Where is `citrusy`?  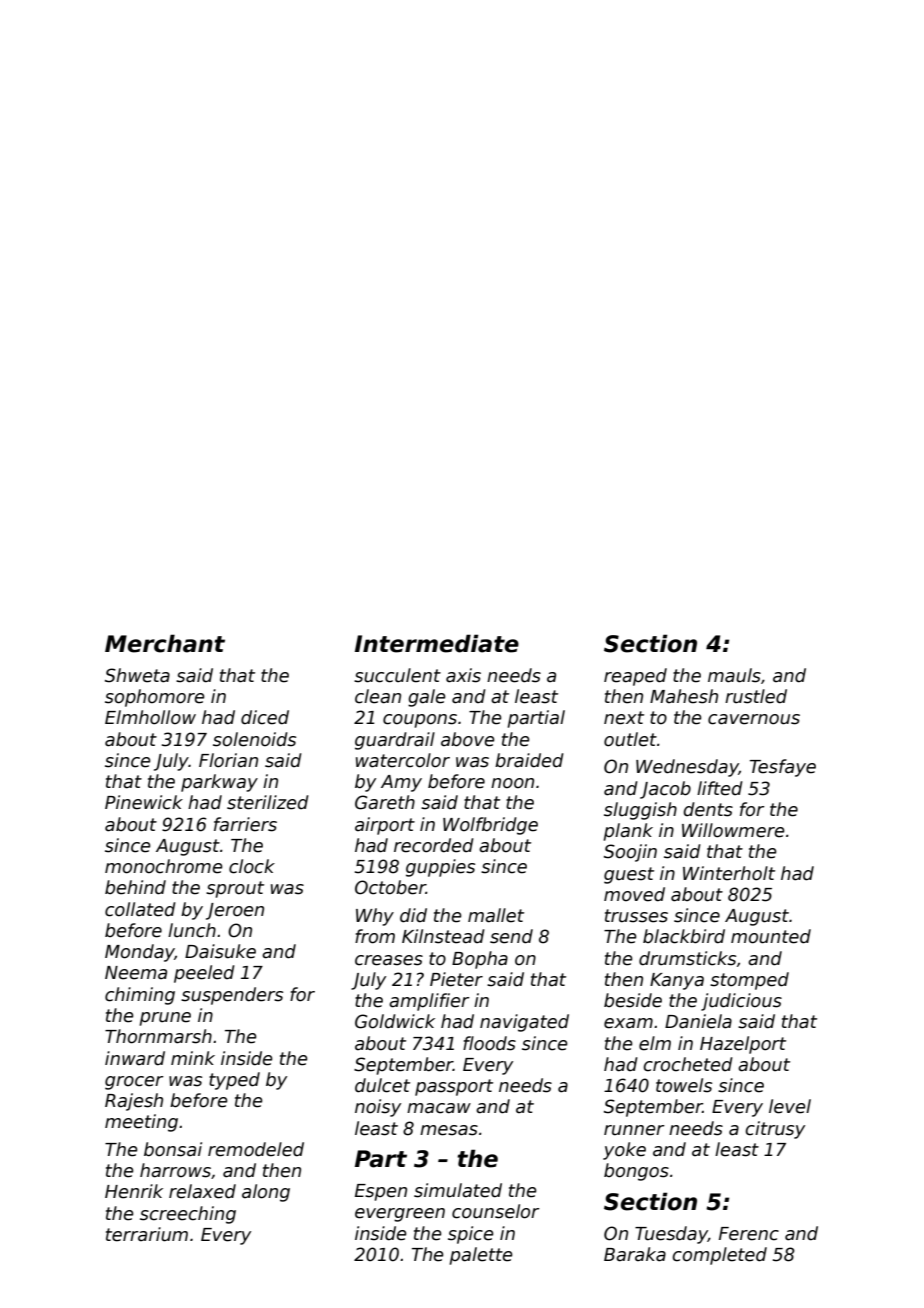
citrusy is located at coordinates (775, 1130).
